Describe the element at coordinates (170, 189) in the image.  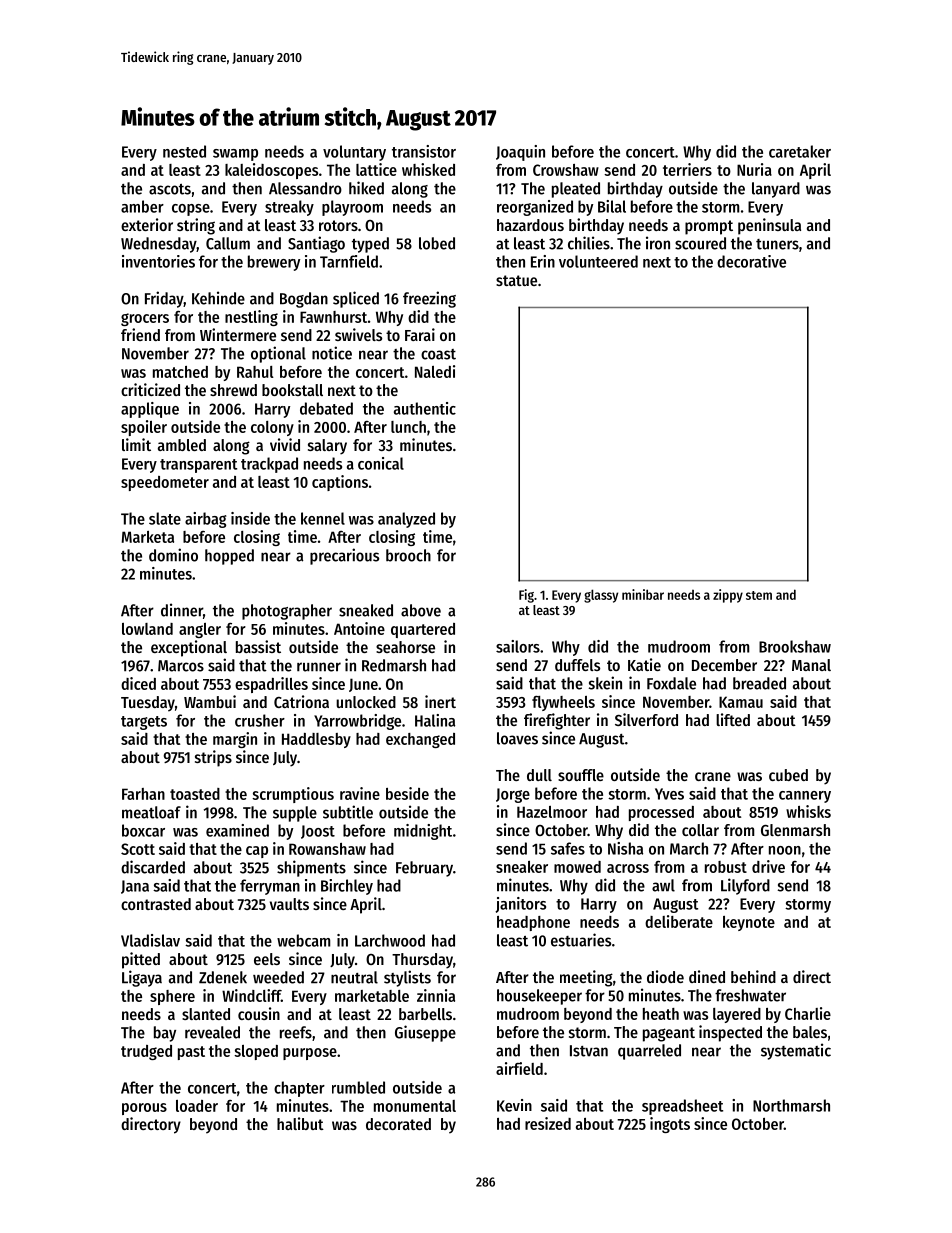
I see `ascots` at that location.
